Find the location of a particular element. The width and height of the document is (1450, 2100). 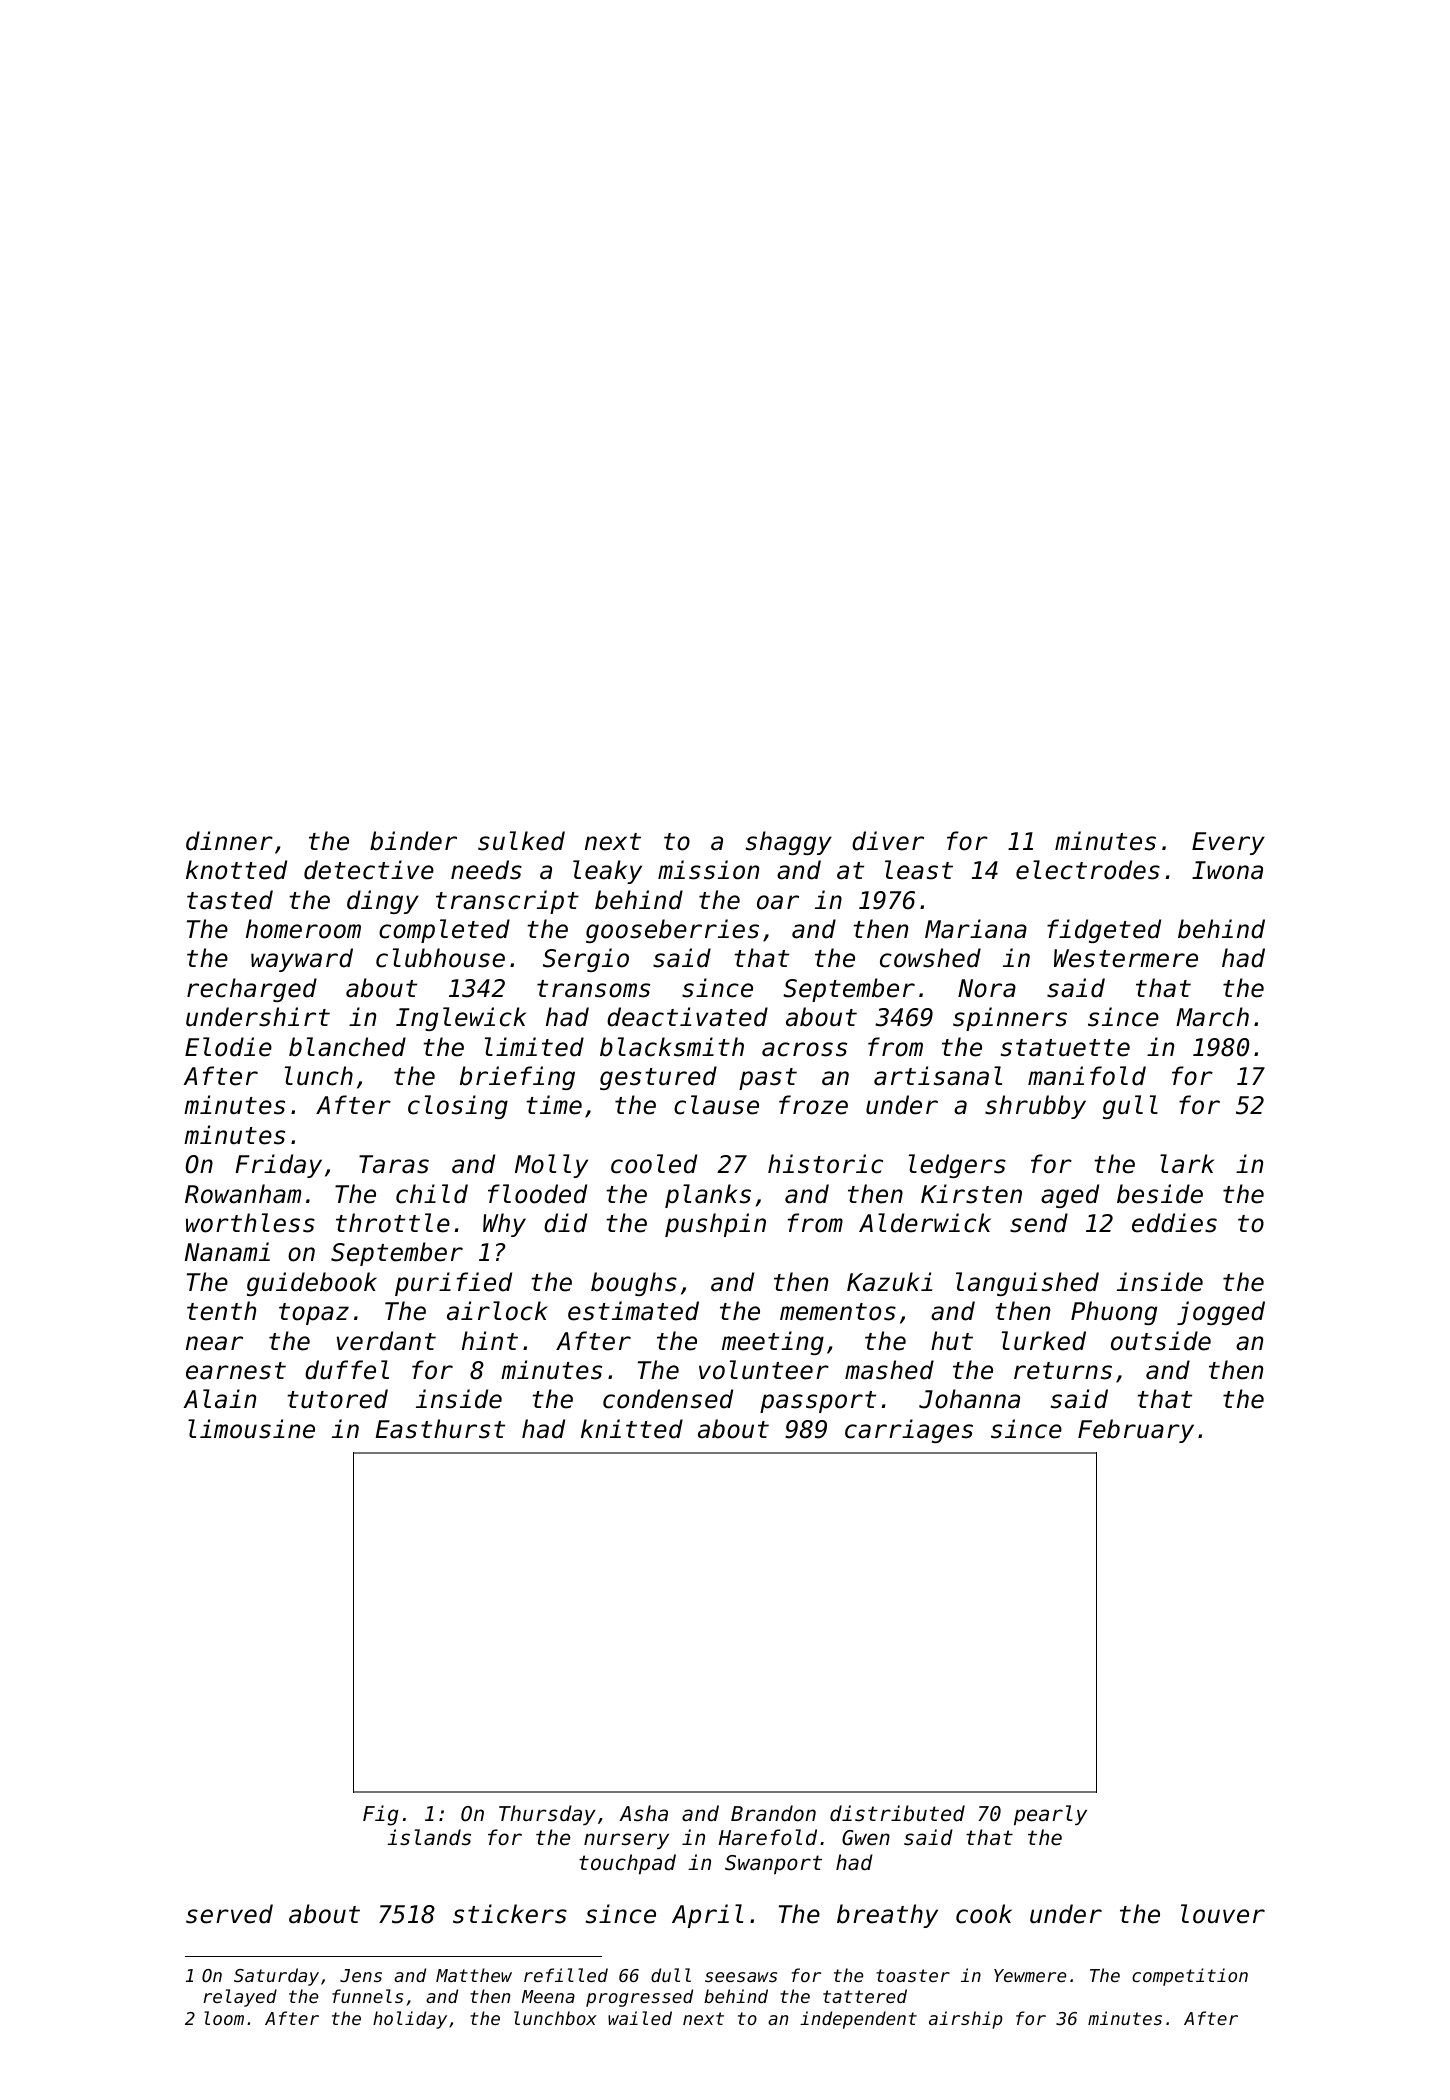

February is located at coordinates (1136, 1431).
